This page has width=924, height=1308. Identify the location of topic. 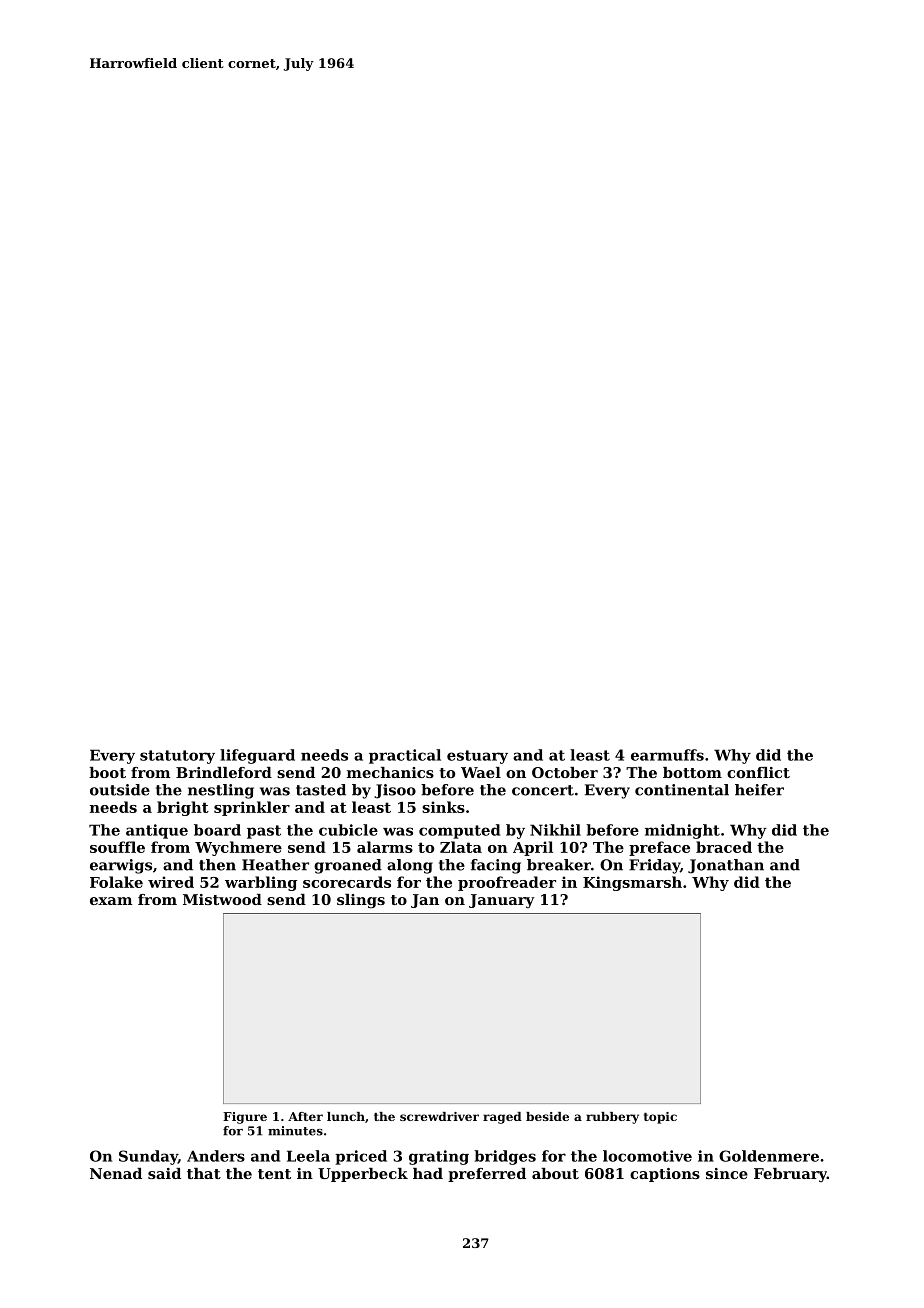
(660, 1118).
